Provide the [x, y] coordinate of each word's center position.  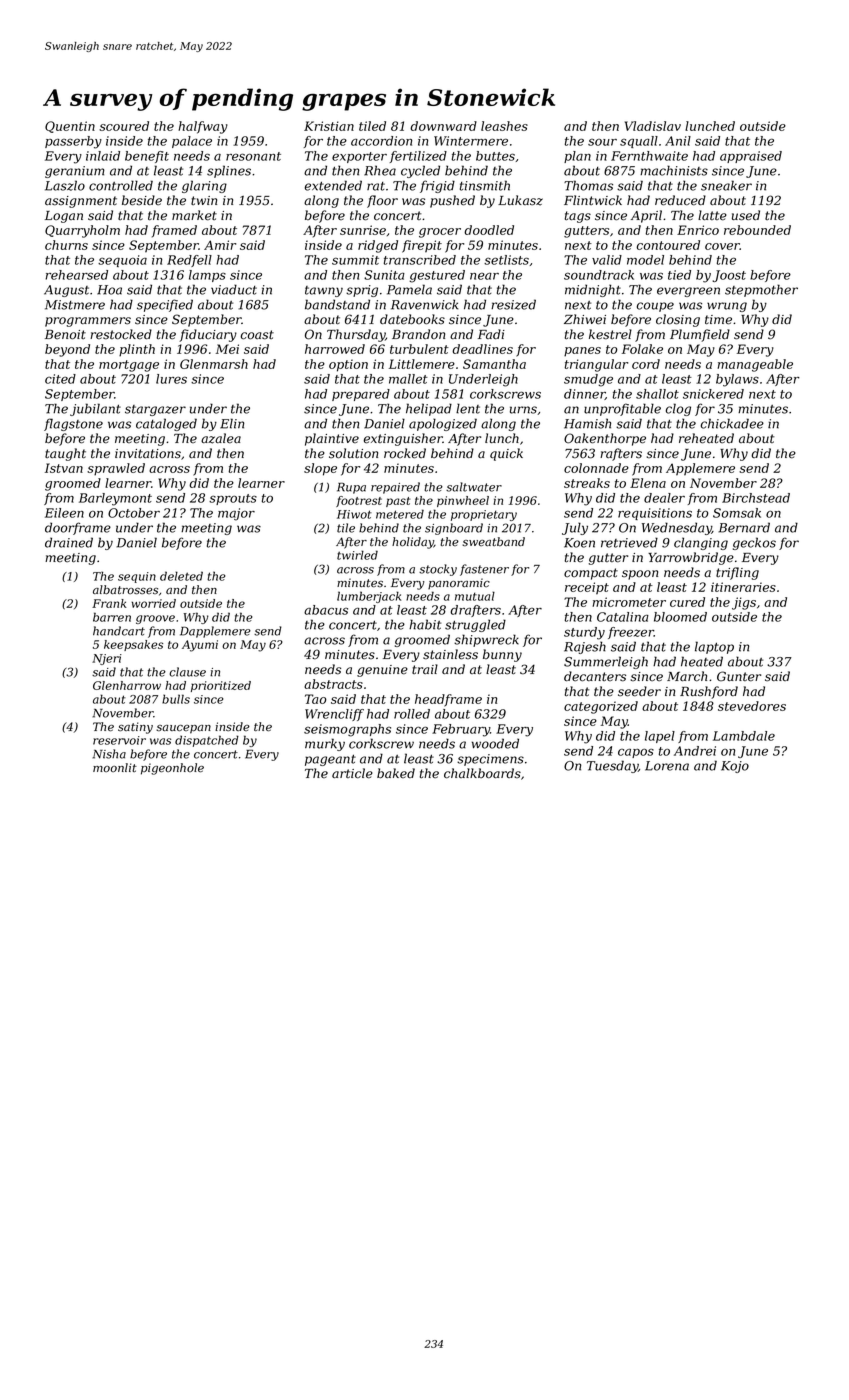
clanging [701, 543]
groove [155, 619]
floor [382, 201]
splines [229, 171]
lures [171, 379]
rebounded [757, 230]
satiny [135, 728]
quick [506, 454]
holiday [413, 543]
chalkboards [482, 773]
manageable [755, 365]
